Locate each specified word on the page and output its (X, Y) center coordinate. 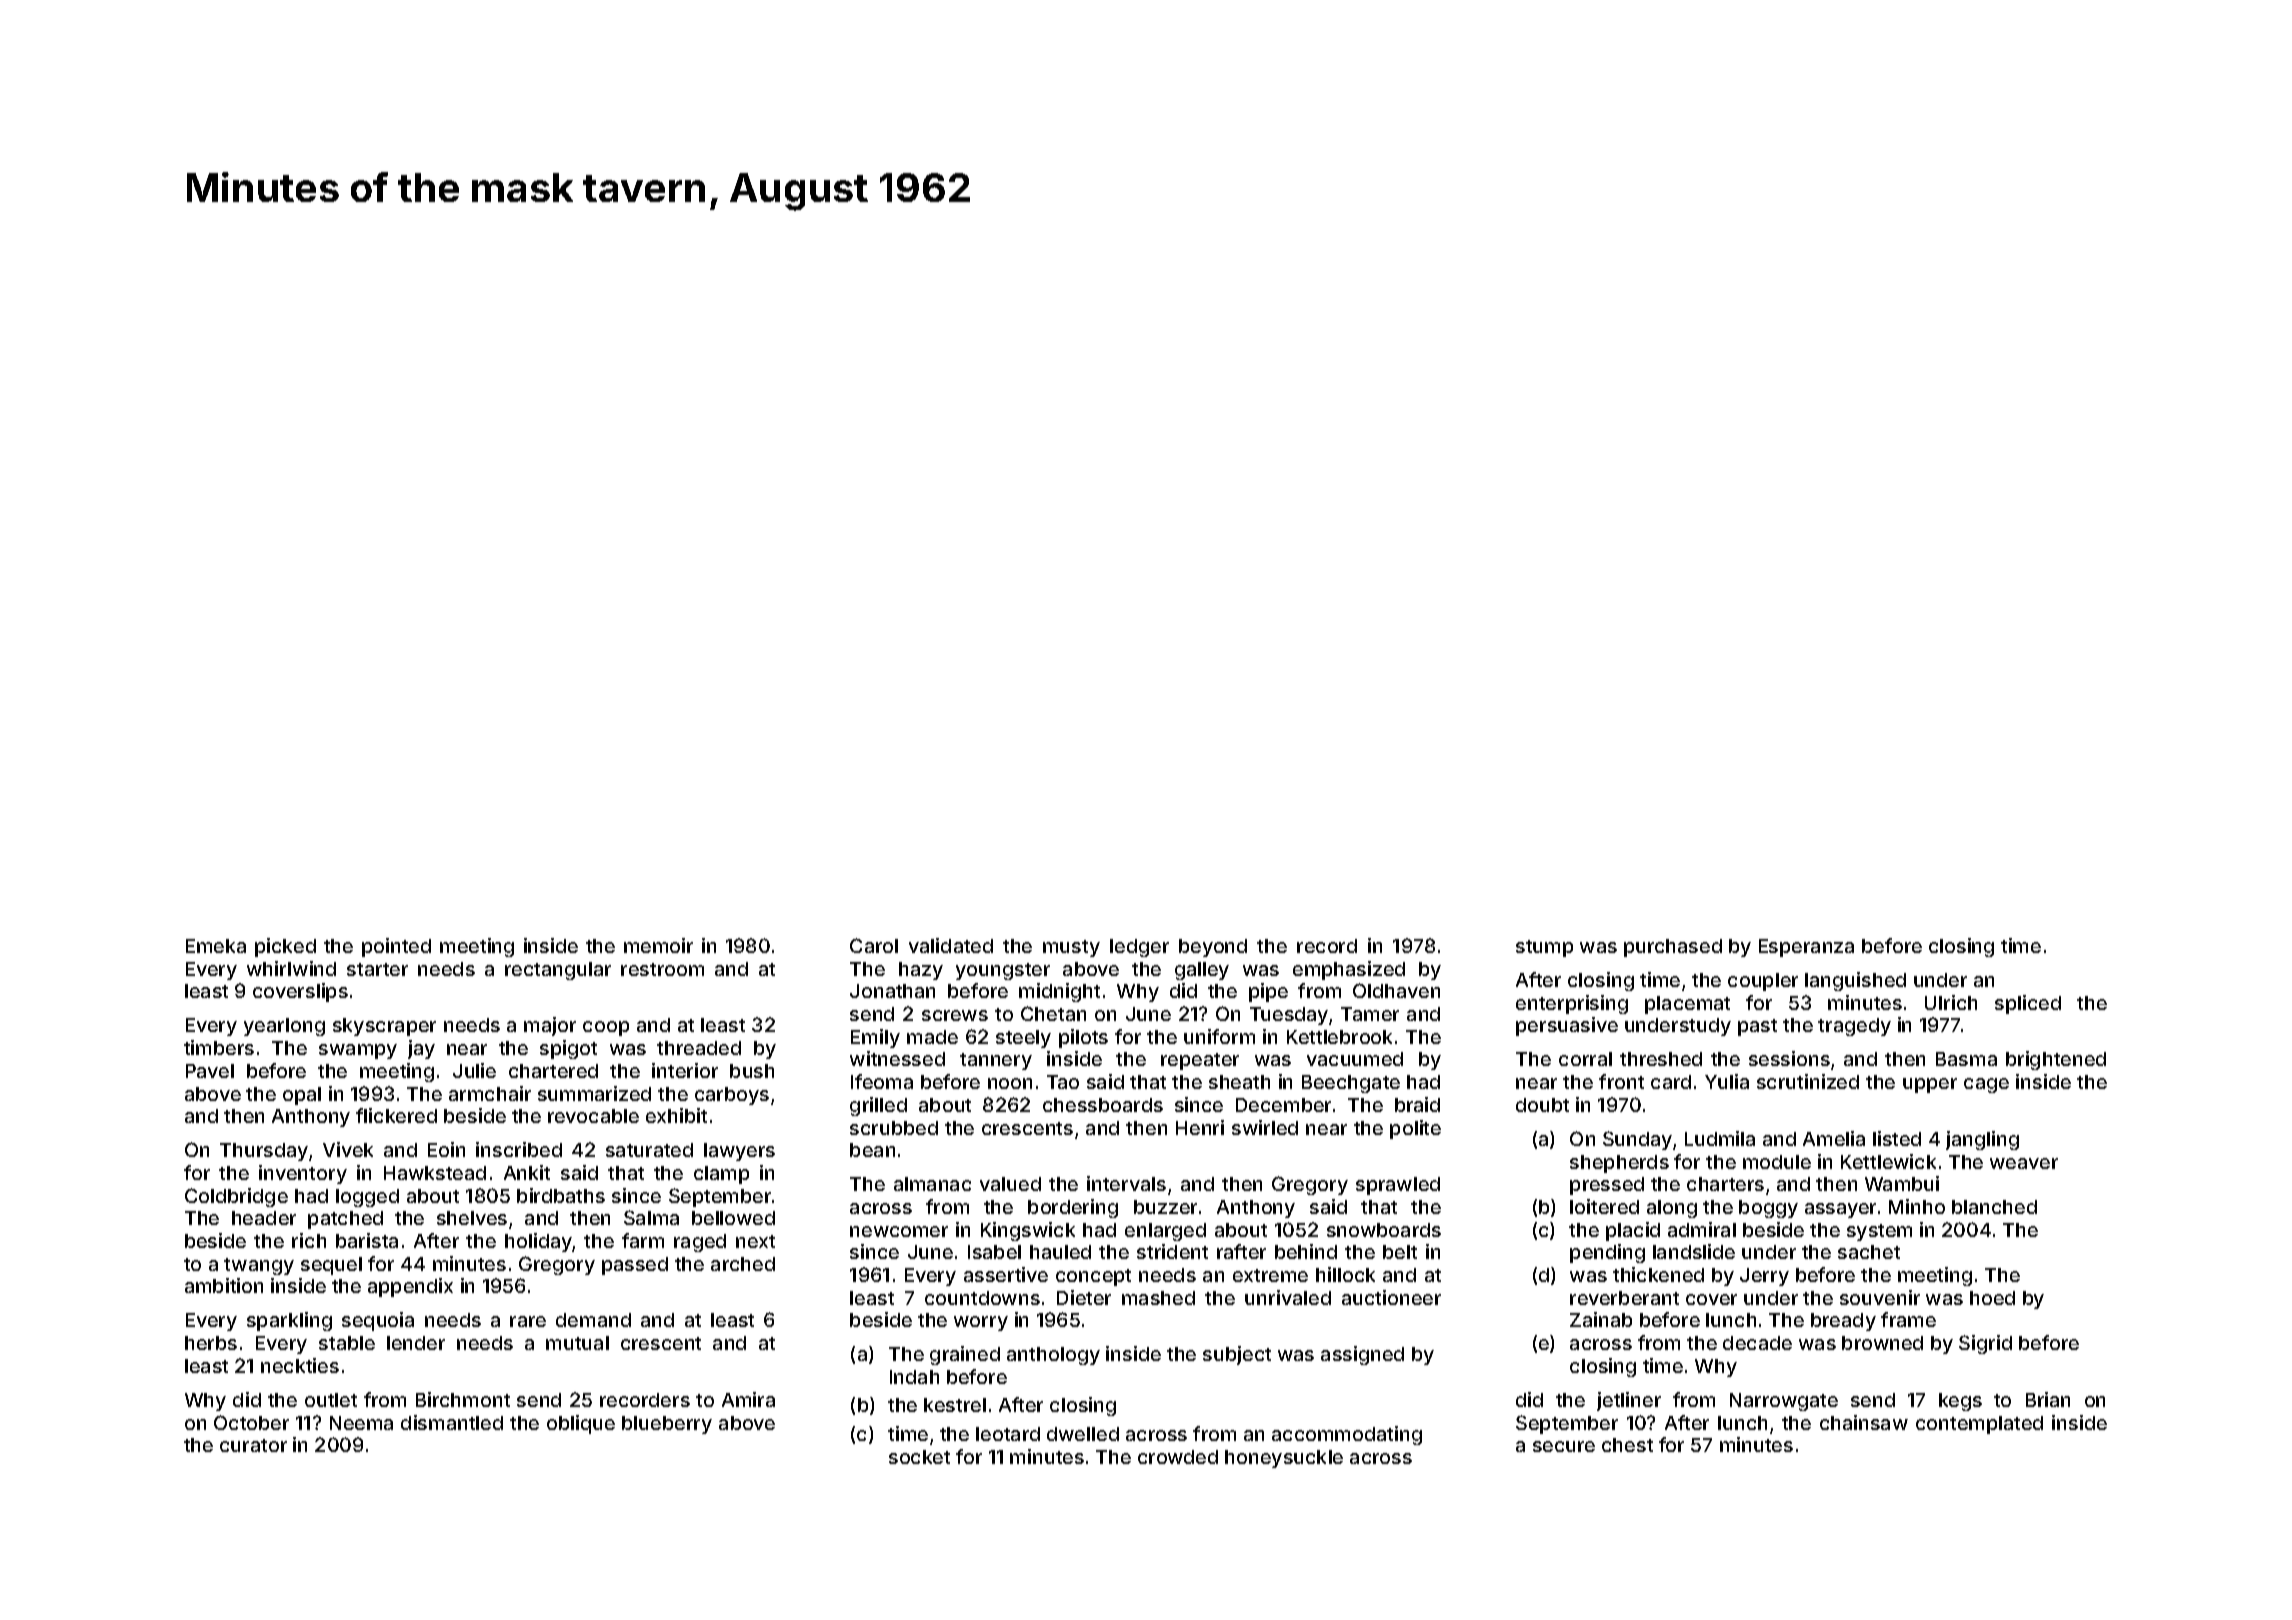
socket (919, 1457)
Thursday (264, 1152)
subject (1237, 1355)
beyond (1213, 948)
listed (1897, 1138)
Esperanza (1806, 948)
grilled (878, 1106)
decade (1757, 1343)
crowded (1178, 1457)
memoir (658, 945)
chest (1627, 1445)
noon (1010, 1083)
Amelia (1834, 1138)
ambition (224, 1285)
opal (302, 1096)
